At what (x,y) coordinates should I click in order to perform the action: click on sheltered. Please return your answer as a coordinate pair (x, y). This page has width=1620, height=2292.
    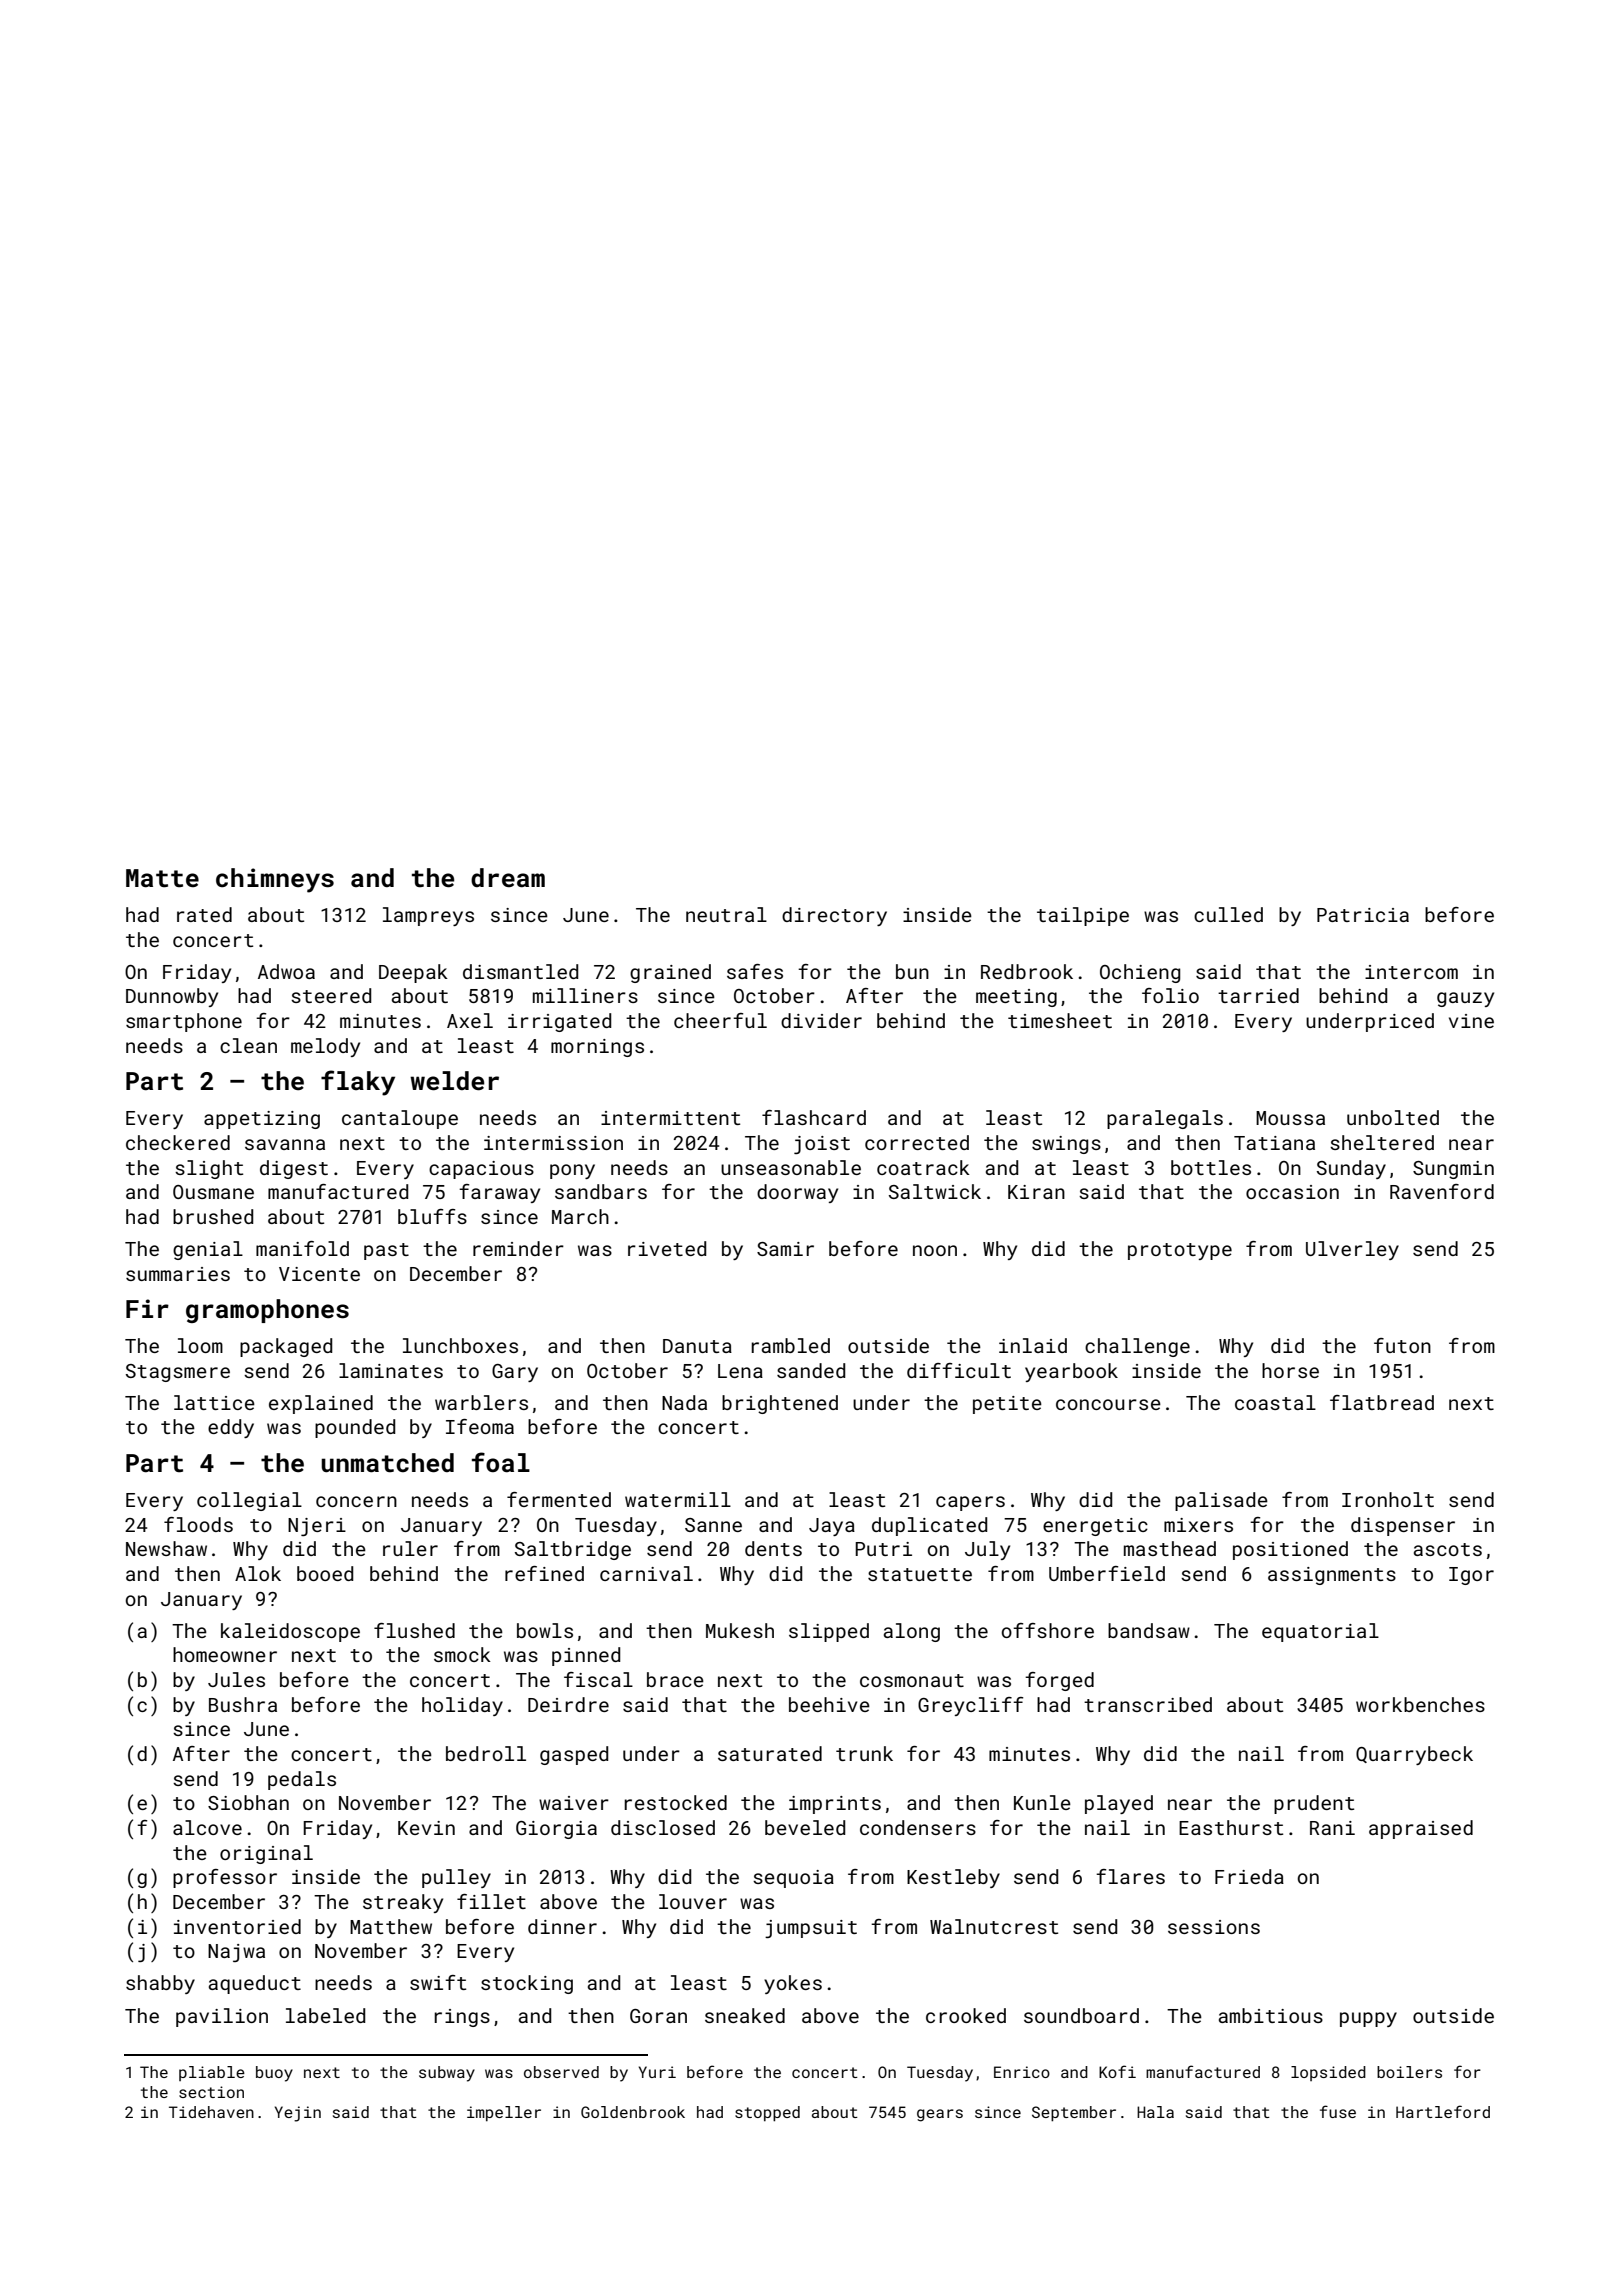
    Looking at the image, I should click on (1382, 1142).
